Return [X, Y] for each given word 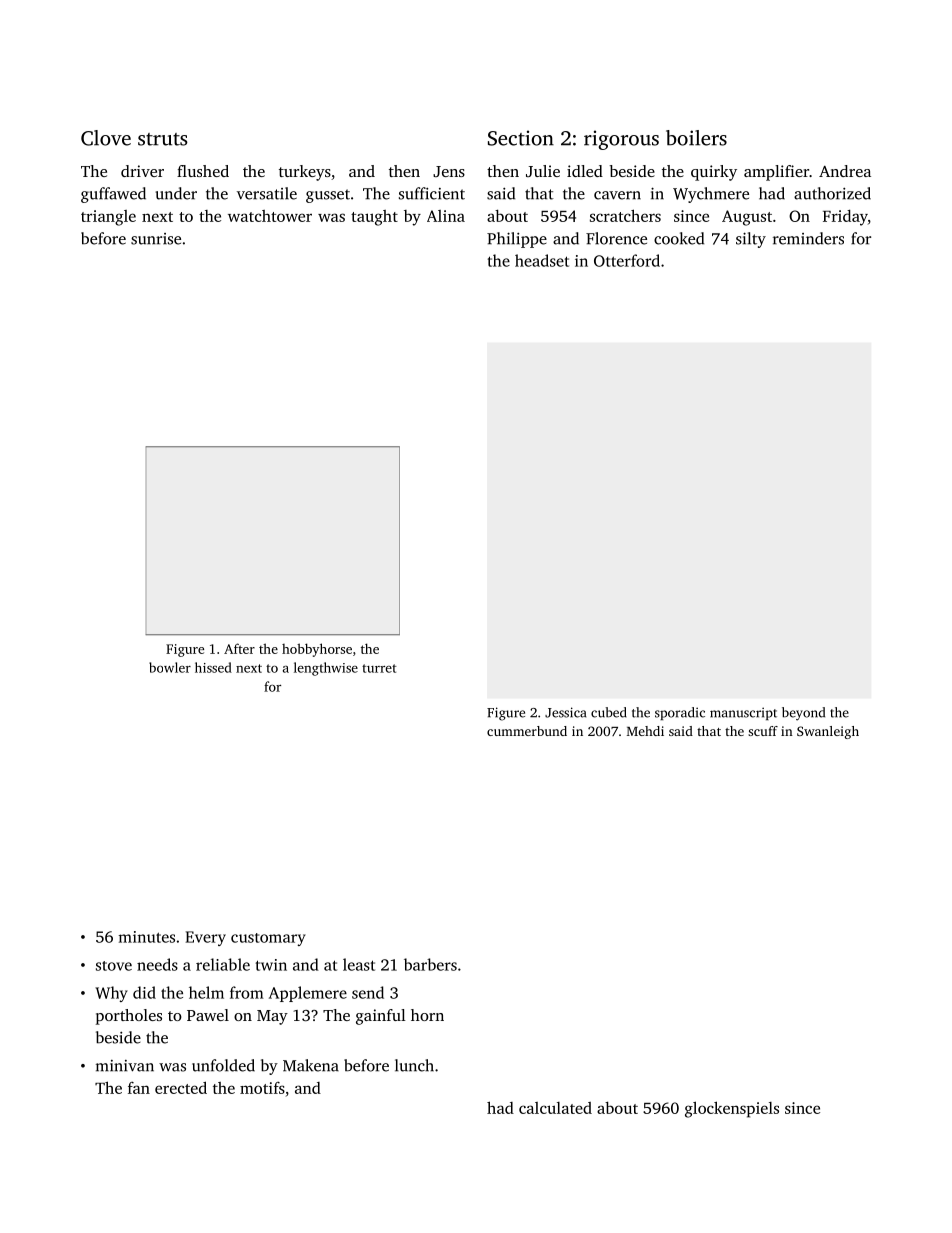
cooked [679, 238]
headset [542, 260]
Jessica [565, 712]
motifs [262, 1088]
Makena [311, 1065]
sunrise [156, 239]
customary [268, 939]
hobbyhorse [317, 650]
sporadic [680, 713]
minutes [147, 937]
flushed [203, 171]
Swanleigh [828, 732]
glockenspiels [732, 1109]
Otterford [627, 260]
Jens [449, 171]
